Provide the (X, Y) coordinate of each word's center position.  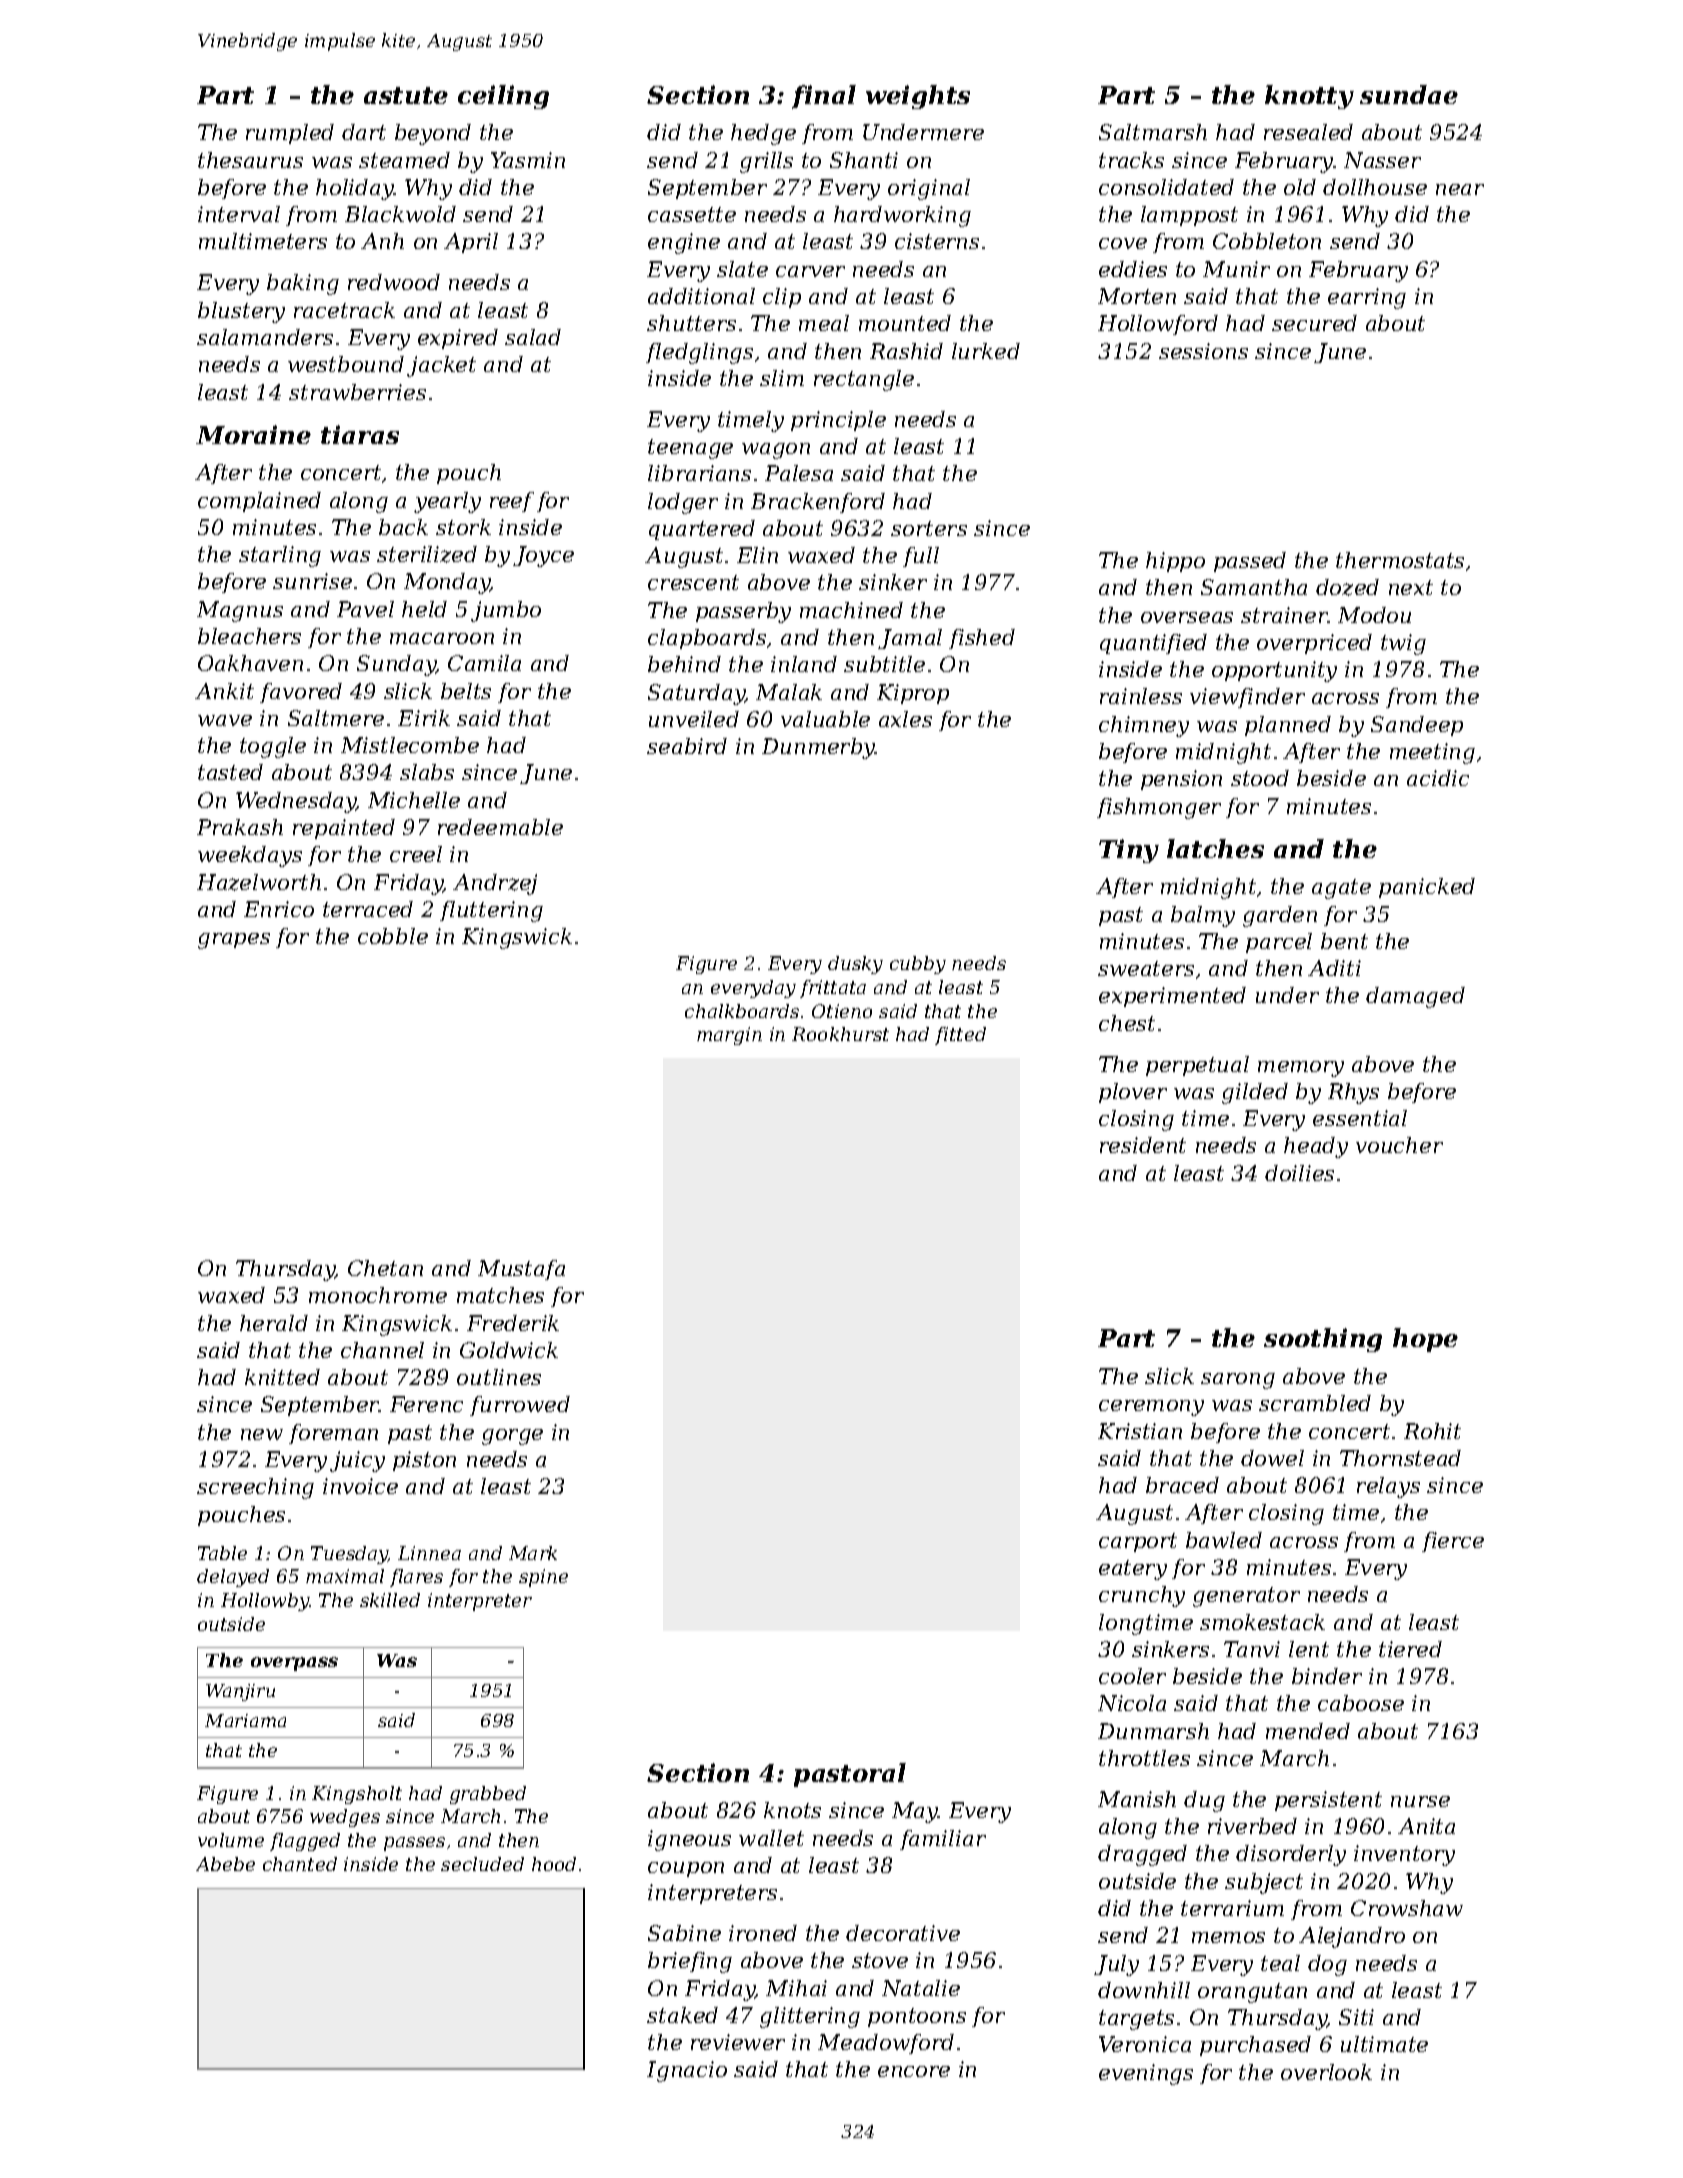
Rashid (906, 351)
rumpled (290, 134)
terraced (368, 909)
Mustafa (521, 1270)
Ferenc (426, 1404)
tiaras (360, 434)
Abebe (225, 1864)
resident (1143, 1145)
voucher (1399, 1145)
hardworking (902, 216)
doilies (1299, 1173)
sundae (1409, 94)
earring (1367, 298)
